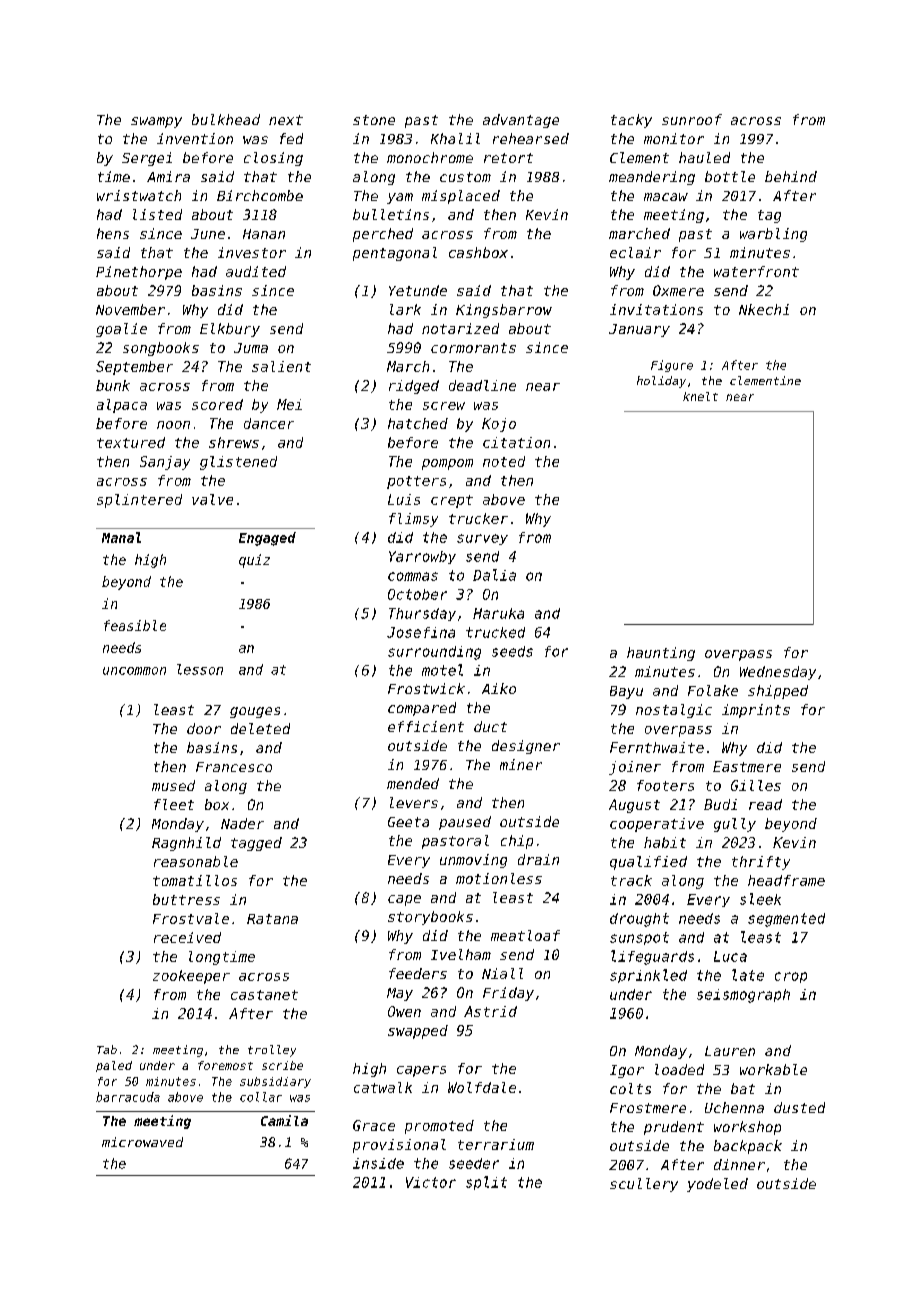  Describe the element at coordinates (378, 1163) in the document. I see `inside` at that location.
